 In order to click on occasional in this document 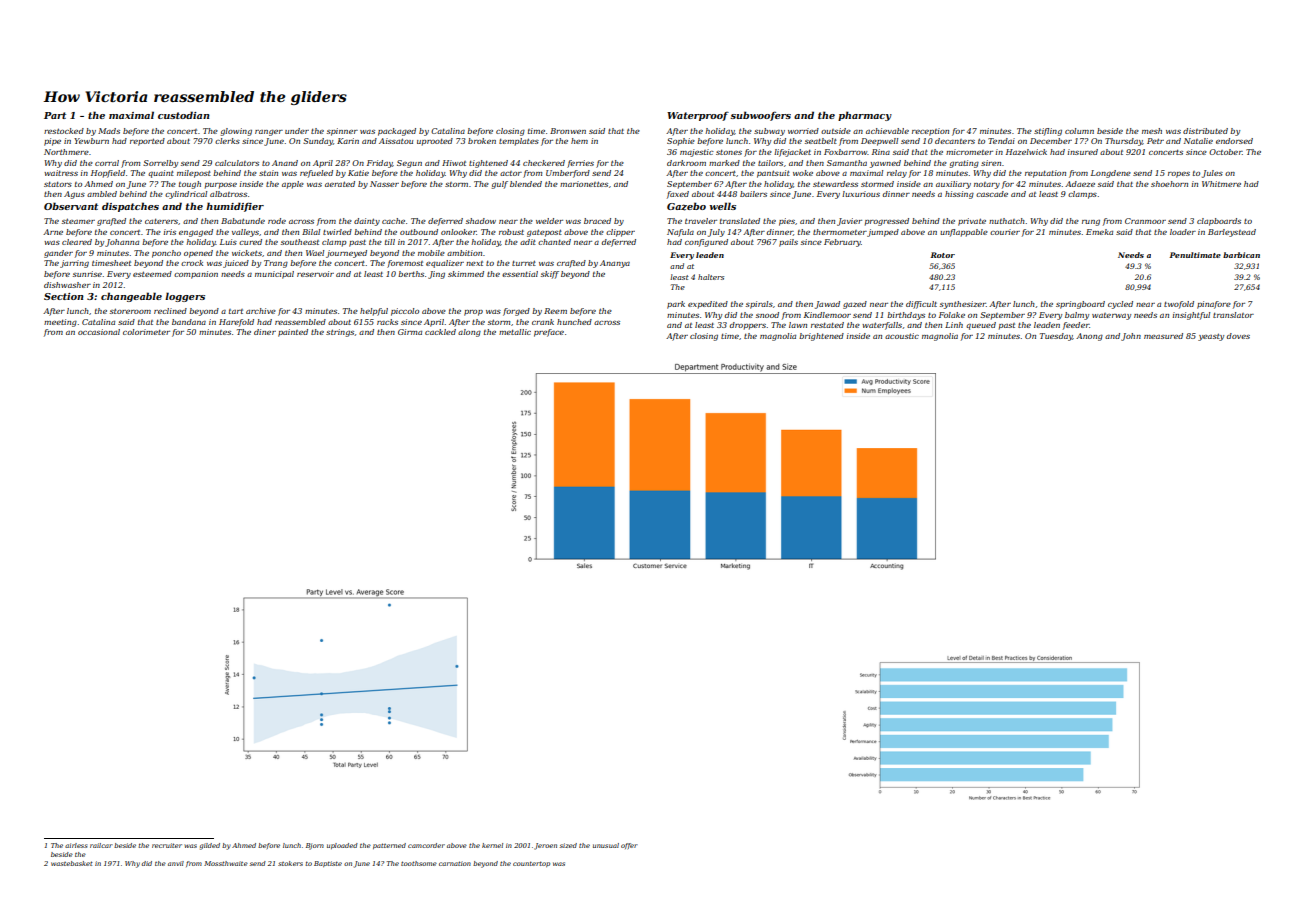, I will do `click(99, 332)`.
